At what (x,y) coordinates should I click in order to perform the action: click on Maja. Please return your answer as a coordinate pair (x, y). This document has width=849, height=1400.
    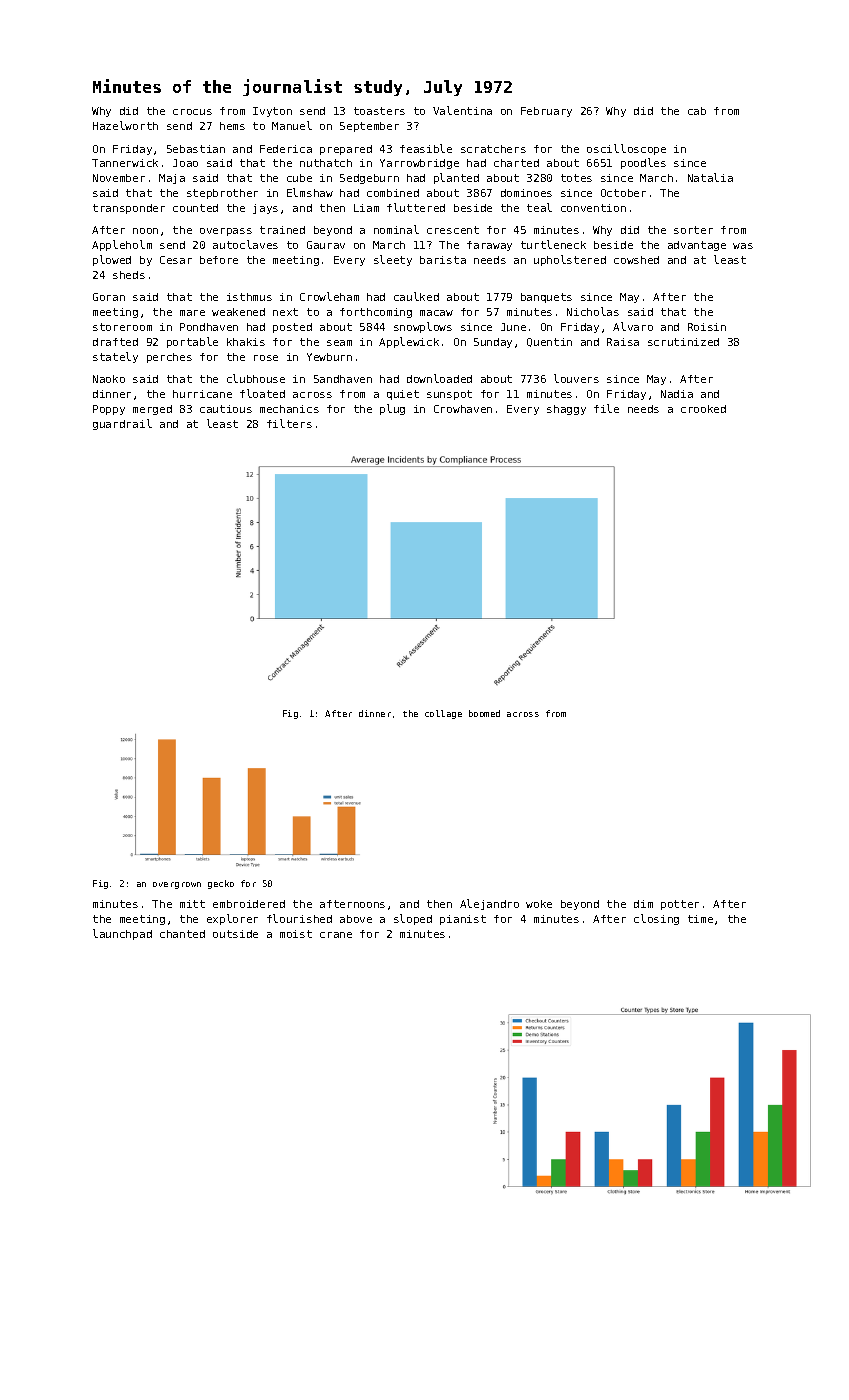
    Looking at the image, I should click on (172, 179).
